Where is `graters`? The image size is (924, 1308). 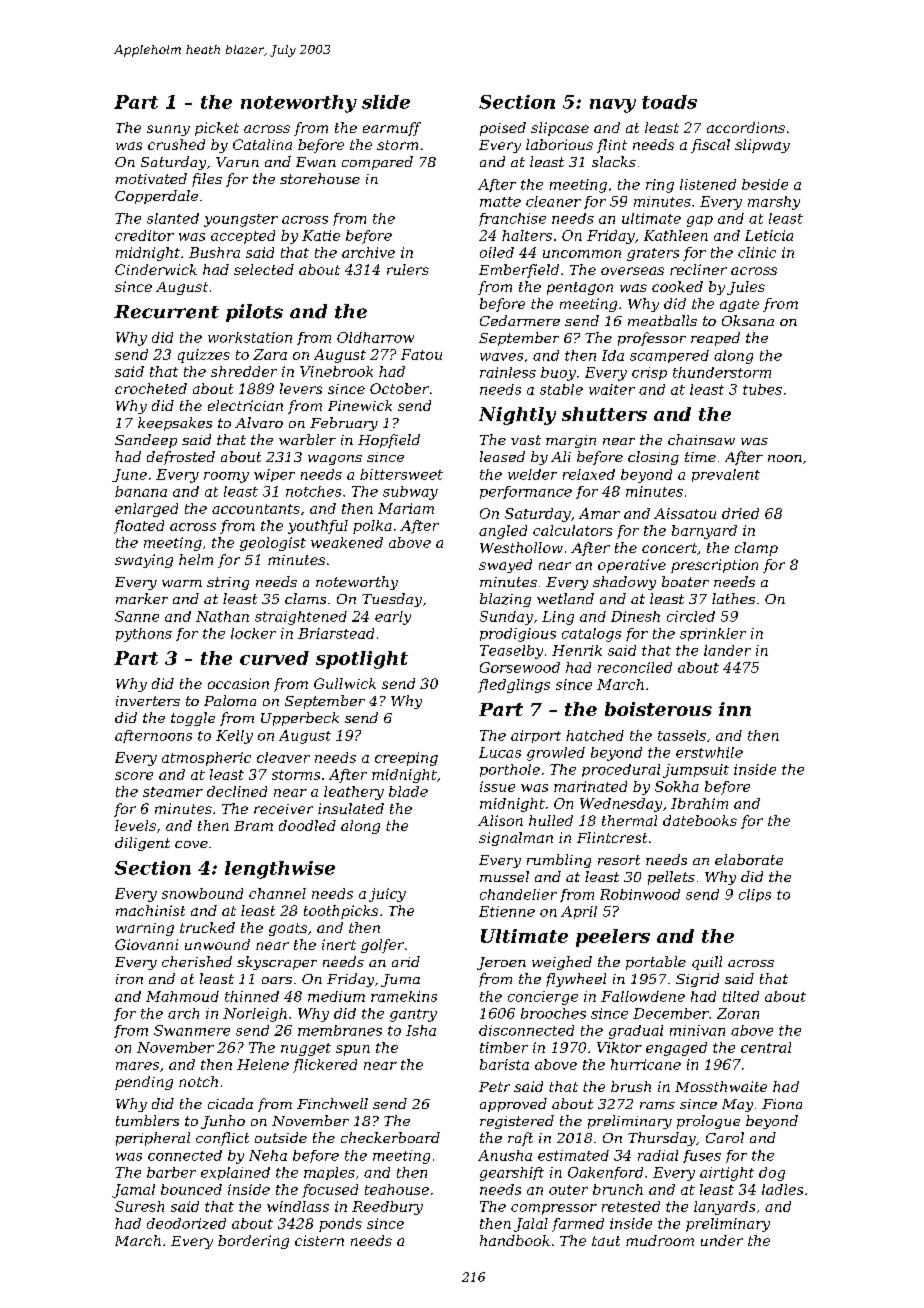
graters is located at coordinates (653, 254).
